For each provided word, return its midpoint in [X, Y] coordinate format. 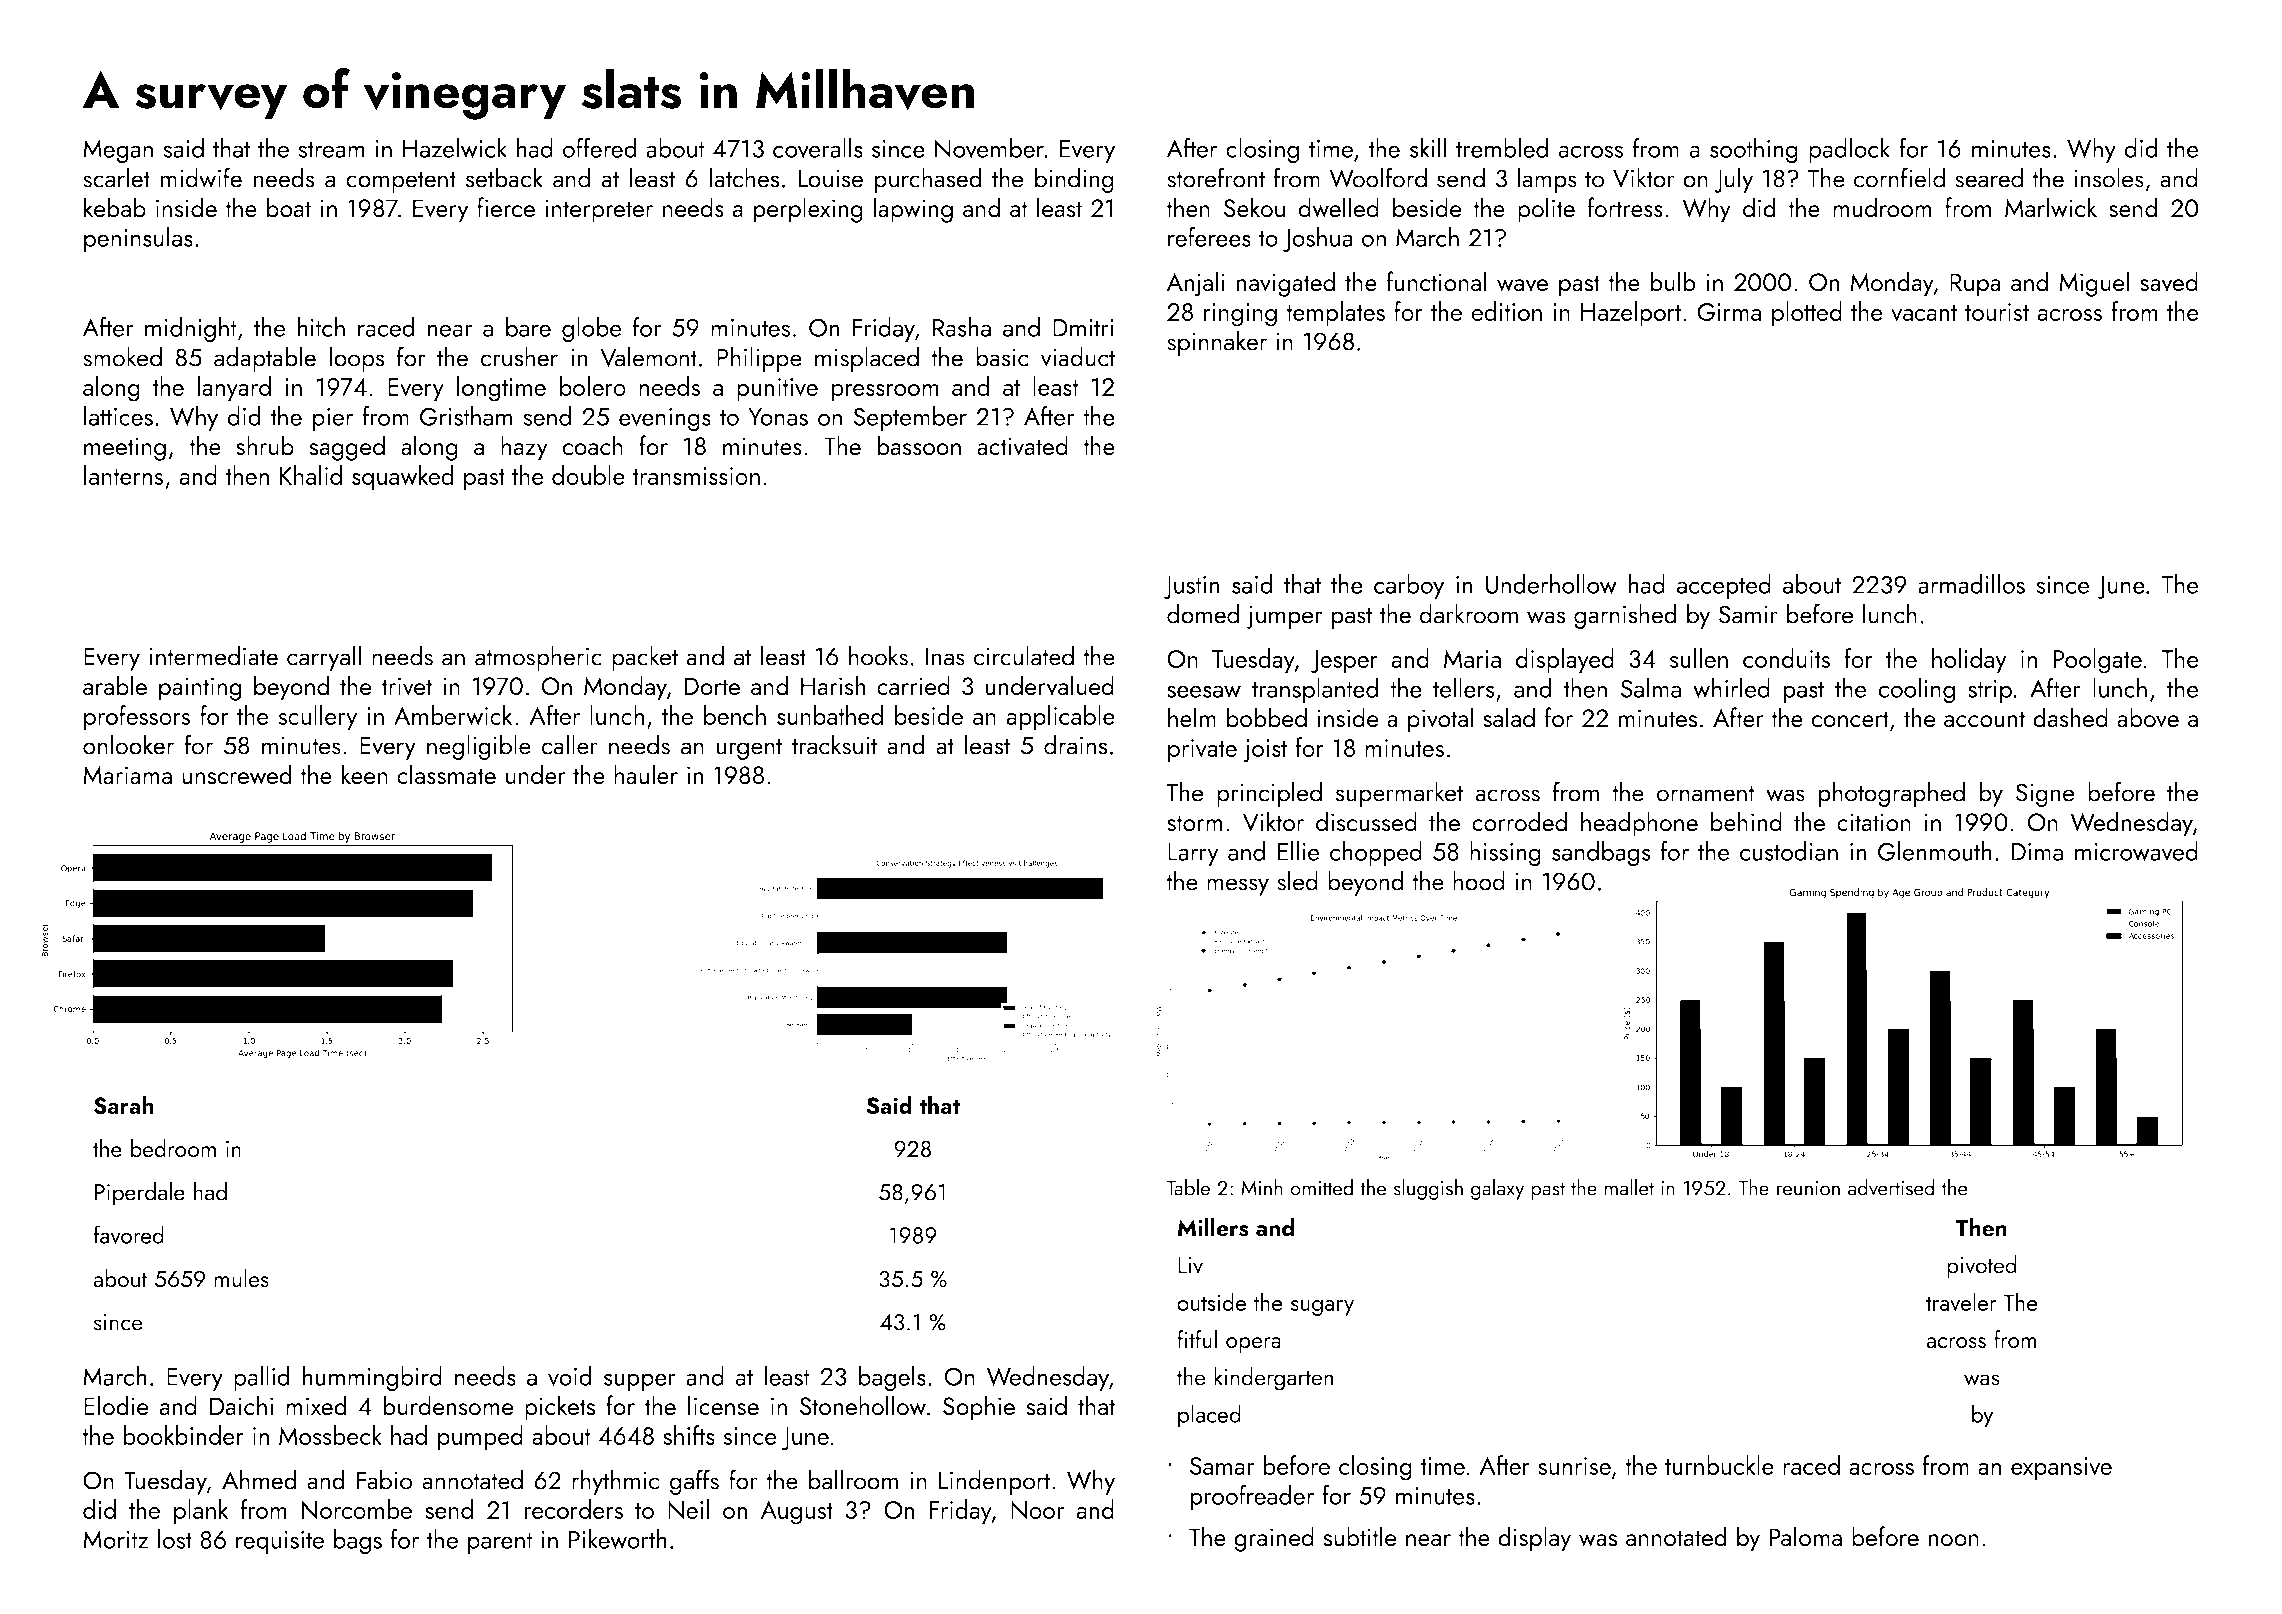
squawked [403, 478]
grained [1274, 1539]
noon [1953, 1540]
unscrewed [237, 774]
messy [1238, 887]
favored [129, 1234]
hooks [878, 655]
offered [600, 148]
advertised [1891, 1187]
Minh [1262, 1187]
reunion [1808, 1188]
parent [500, 1543]
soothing [1754, 151]
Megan [118, 151]
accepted [1724, 586]
